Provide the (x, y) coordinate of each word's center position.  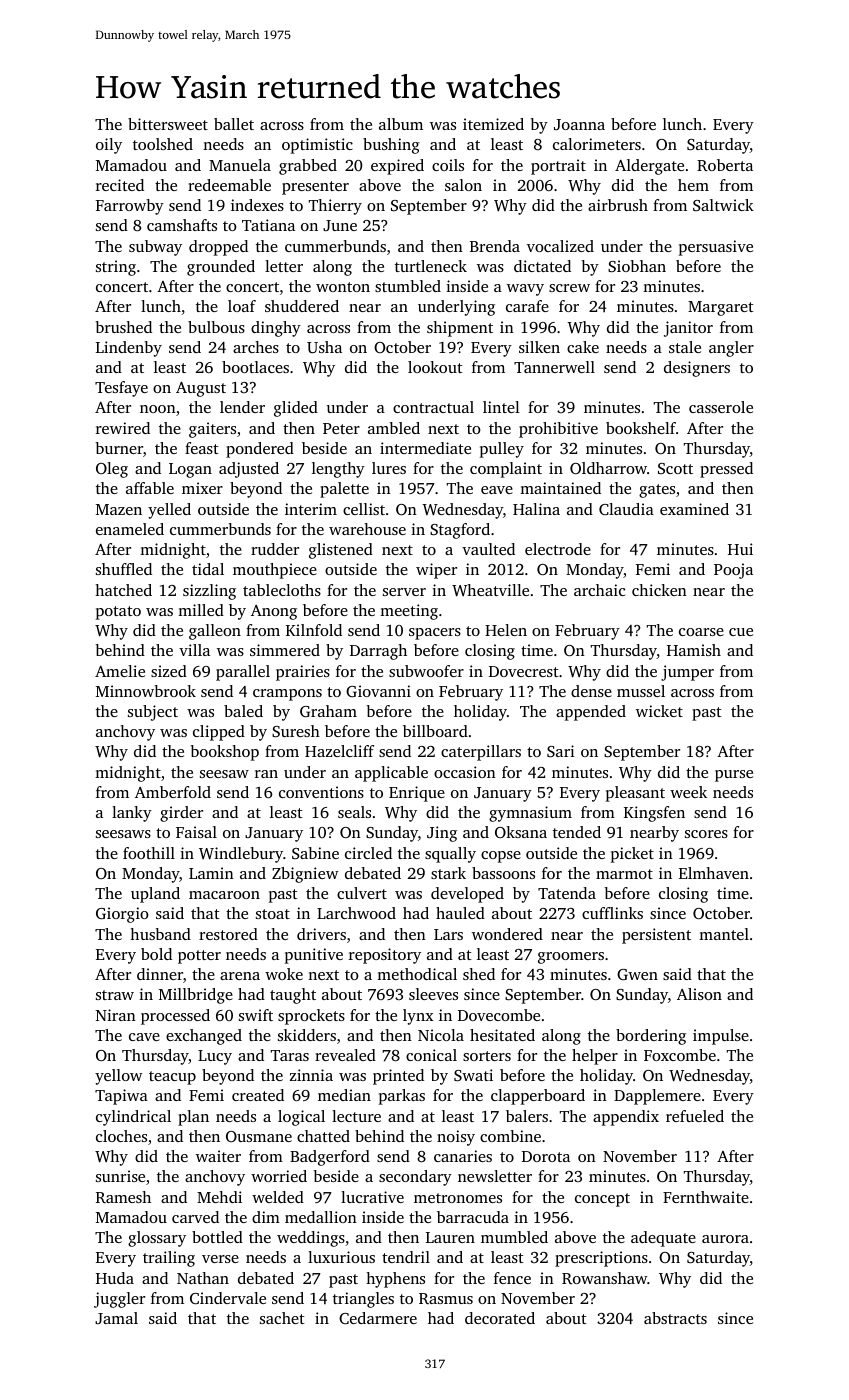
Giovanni (378, 691)
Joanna (579, 124)
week (688, 792)
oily (109, 146)
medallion (321, 1217)
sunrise (120, 1176)
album (401, 124)
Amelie (120, 671)
